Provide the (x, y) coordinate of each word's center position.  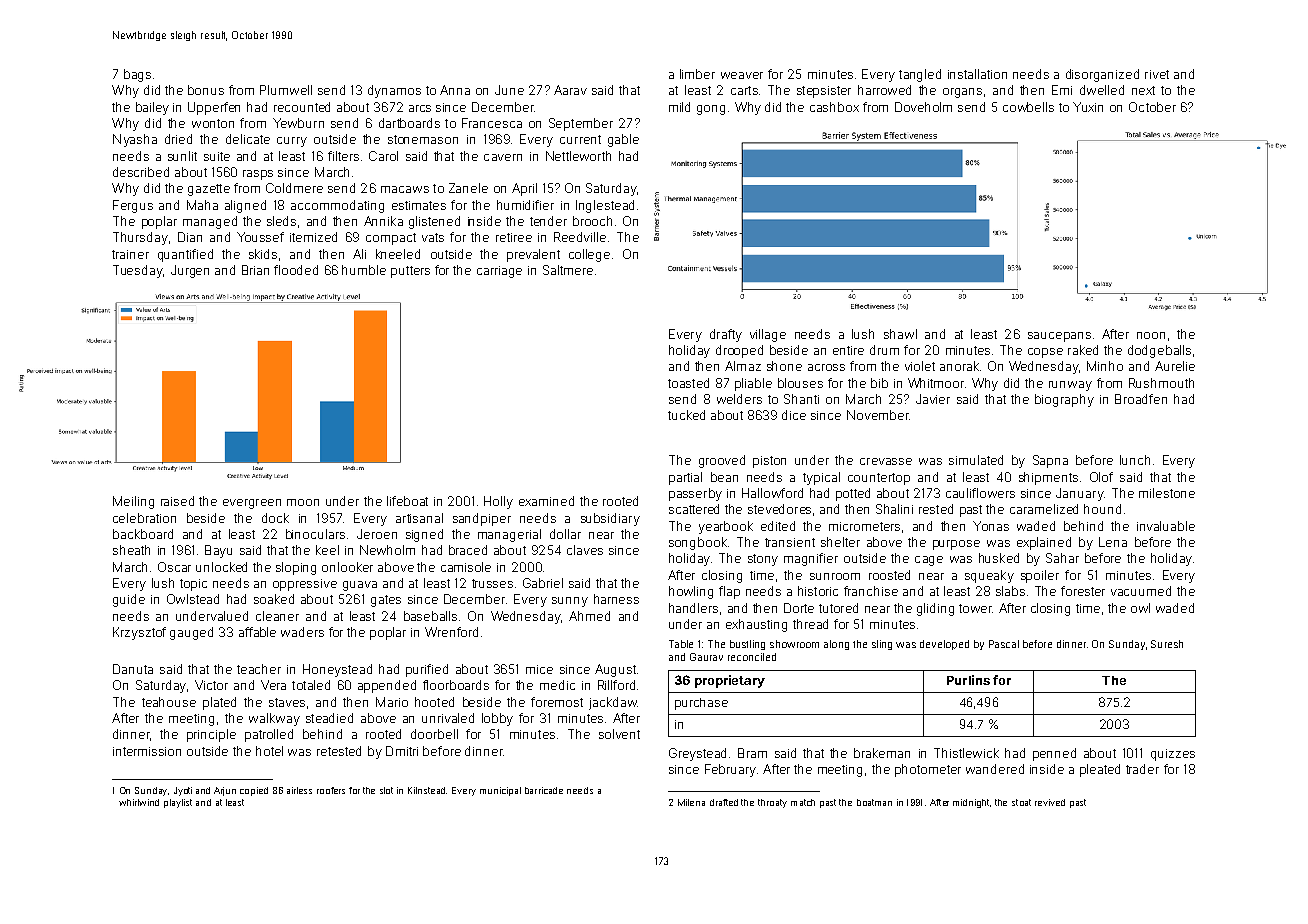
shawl (900, 334)
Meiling (133, 502)
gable (623, 140)
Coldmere (294, 188)
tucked (686, 415)
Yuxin (1088, 107)
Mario (392, 702)
